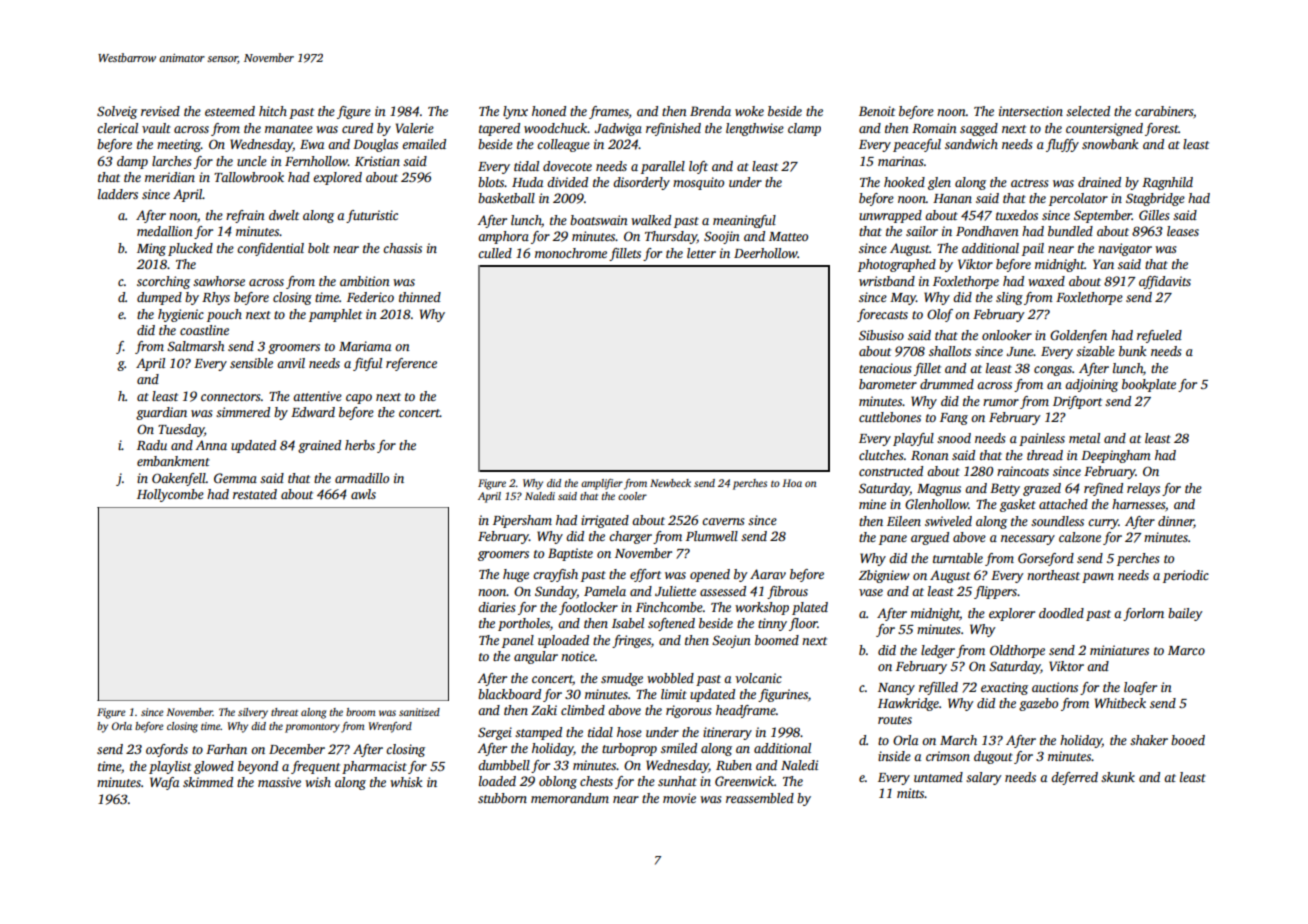  I want to click on Marco, so click(1186, 650).
